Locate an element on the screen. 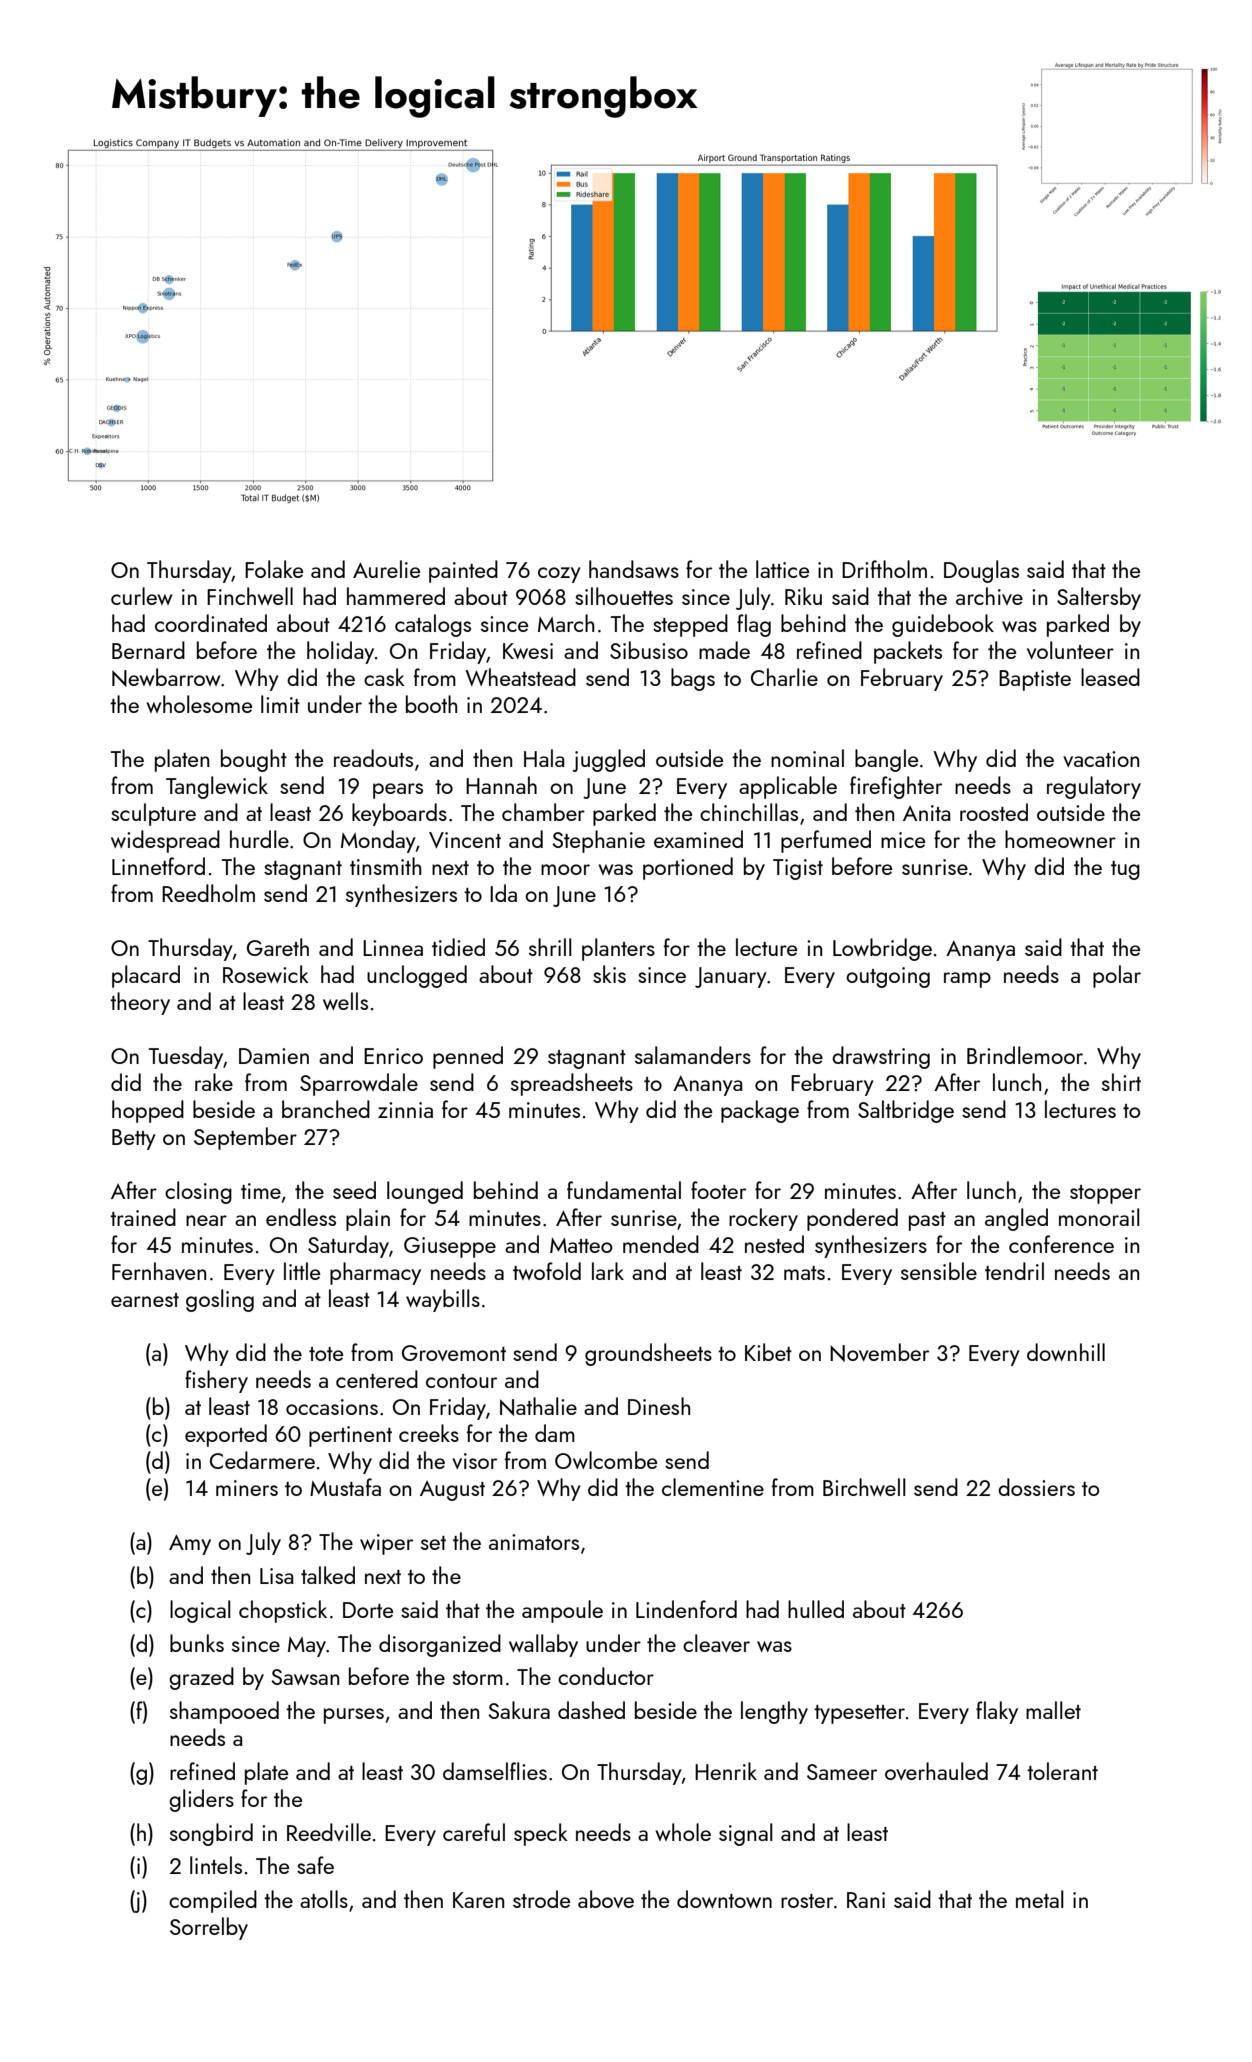 Image resolution: width=1252 pixels, height=2062 pixels. vacation is located at coordinates (1101, 759).
